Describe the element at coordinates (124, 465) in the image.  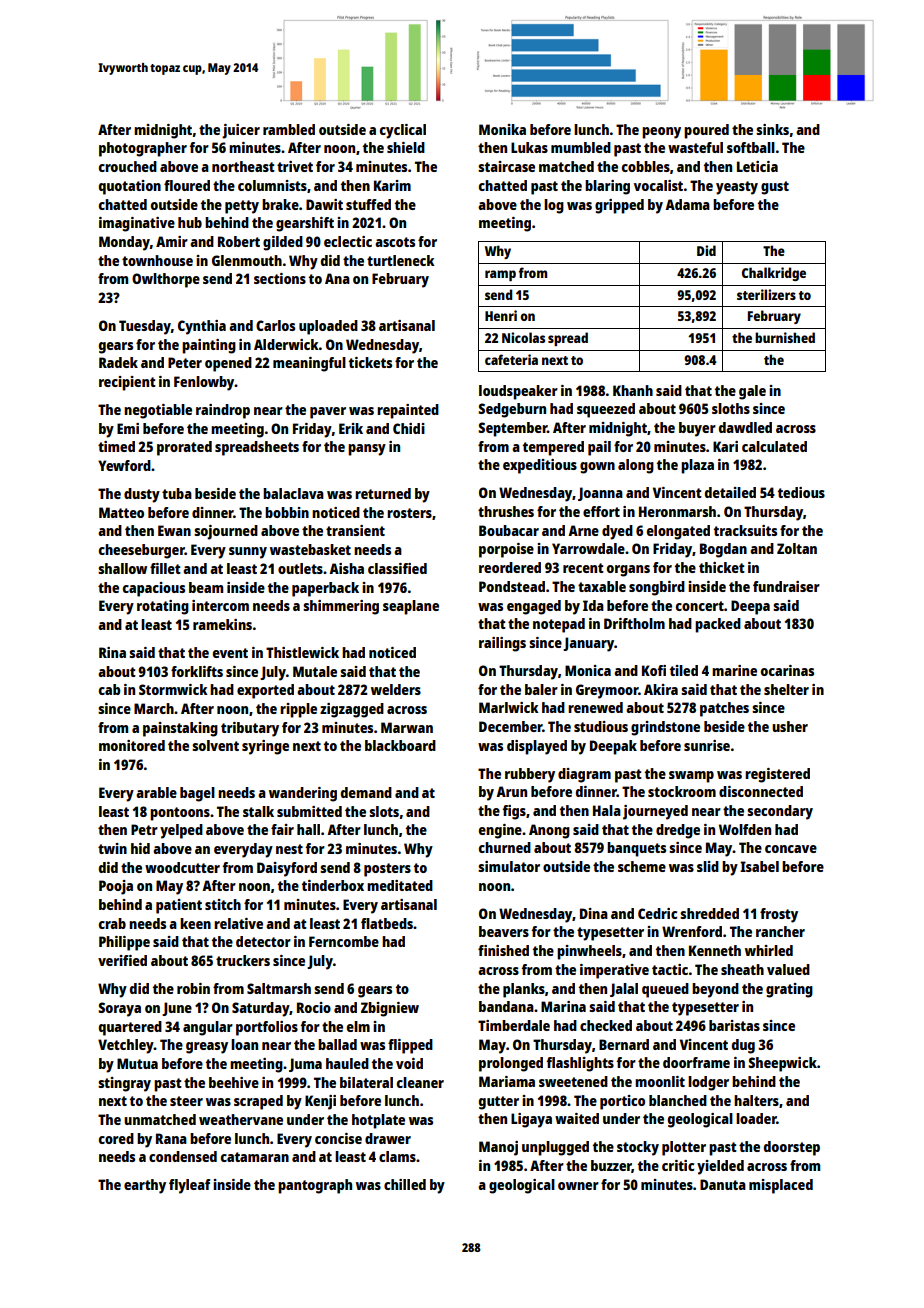
I see `Yewford` at that location.
